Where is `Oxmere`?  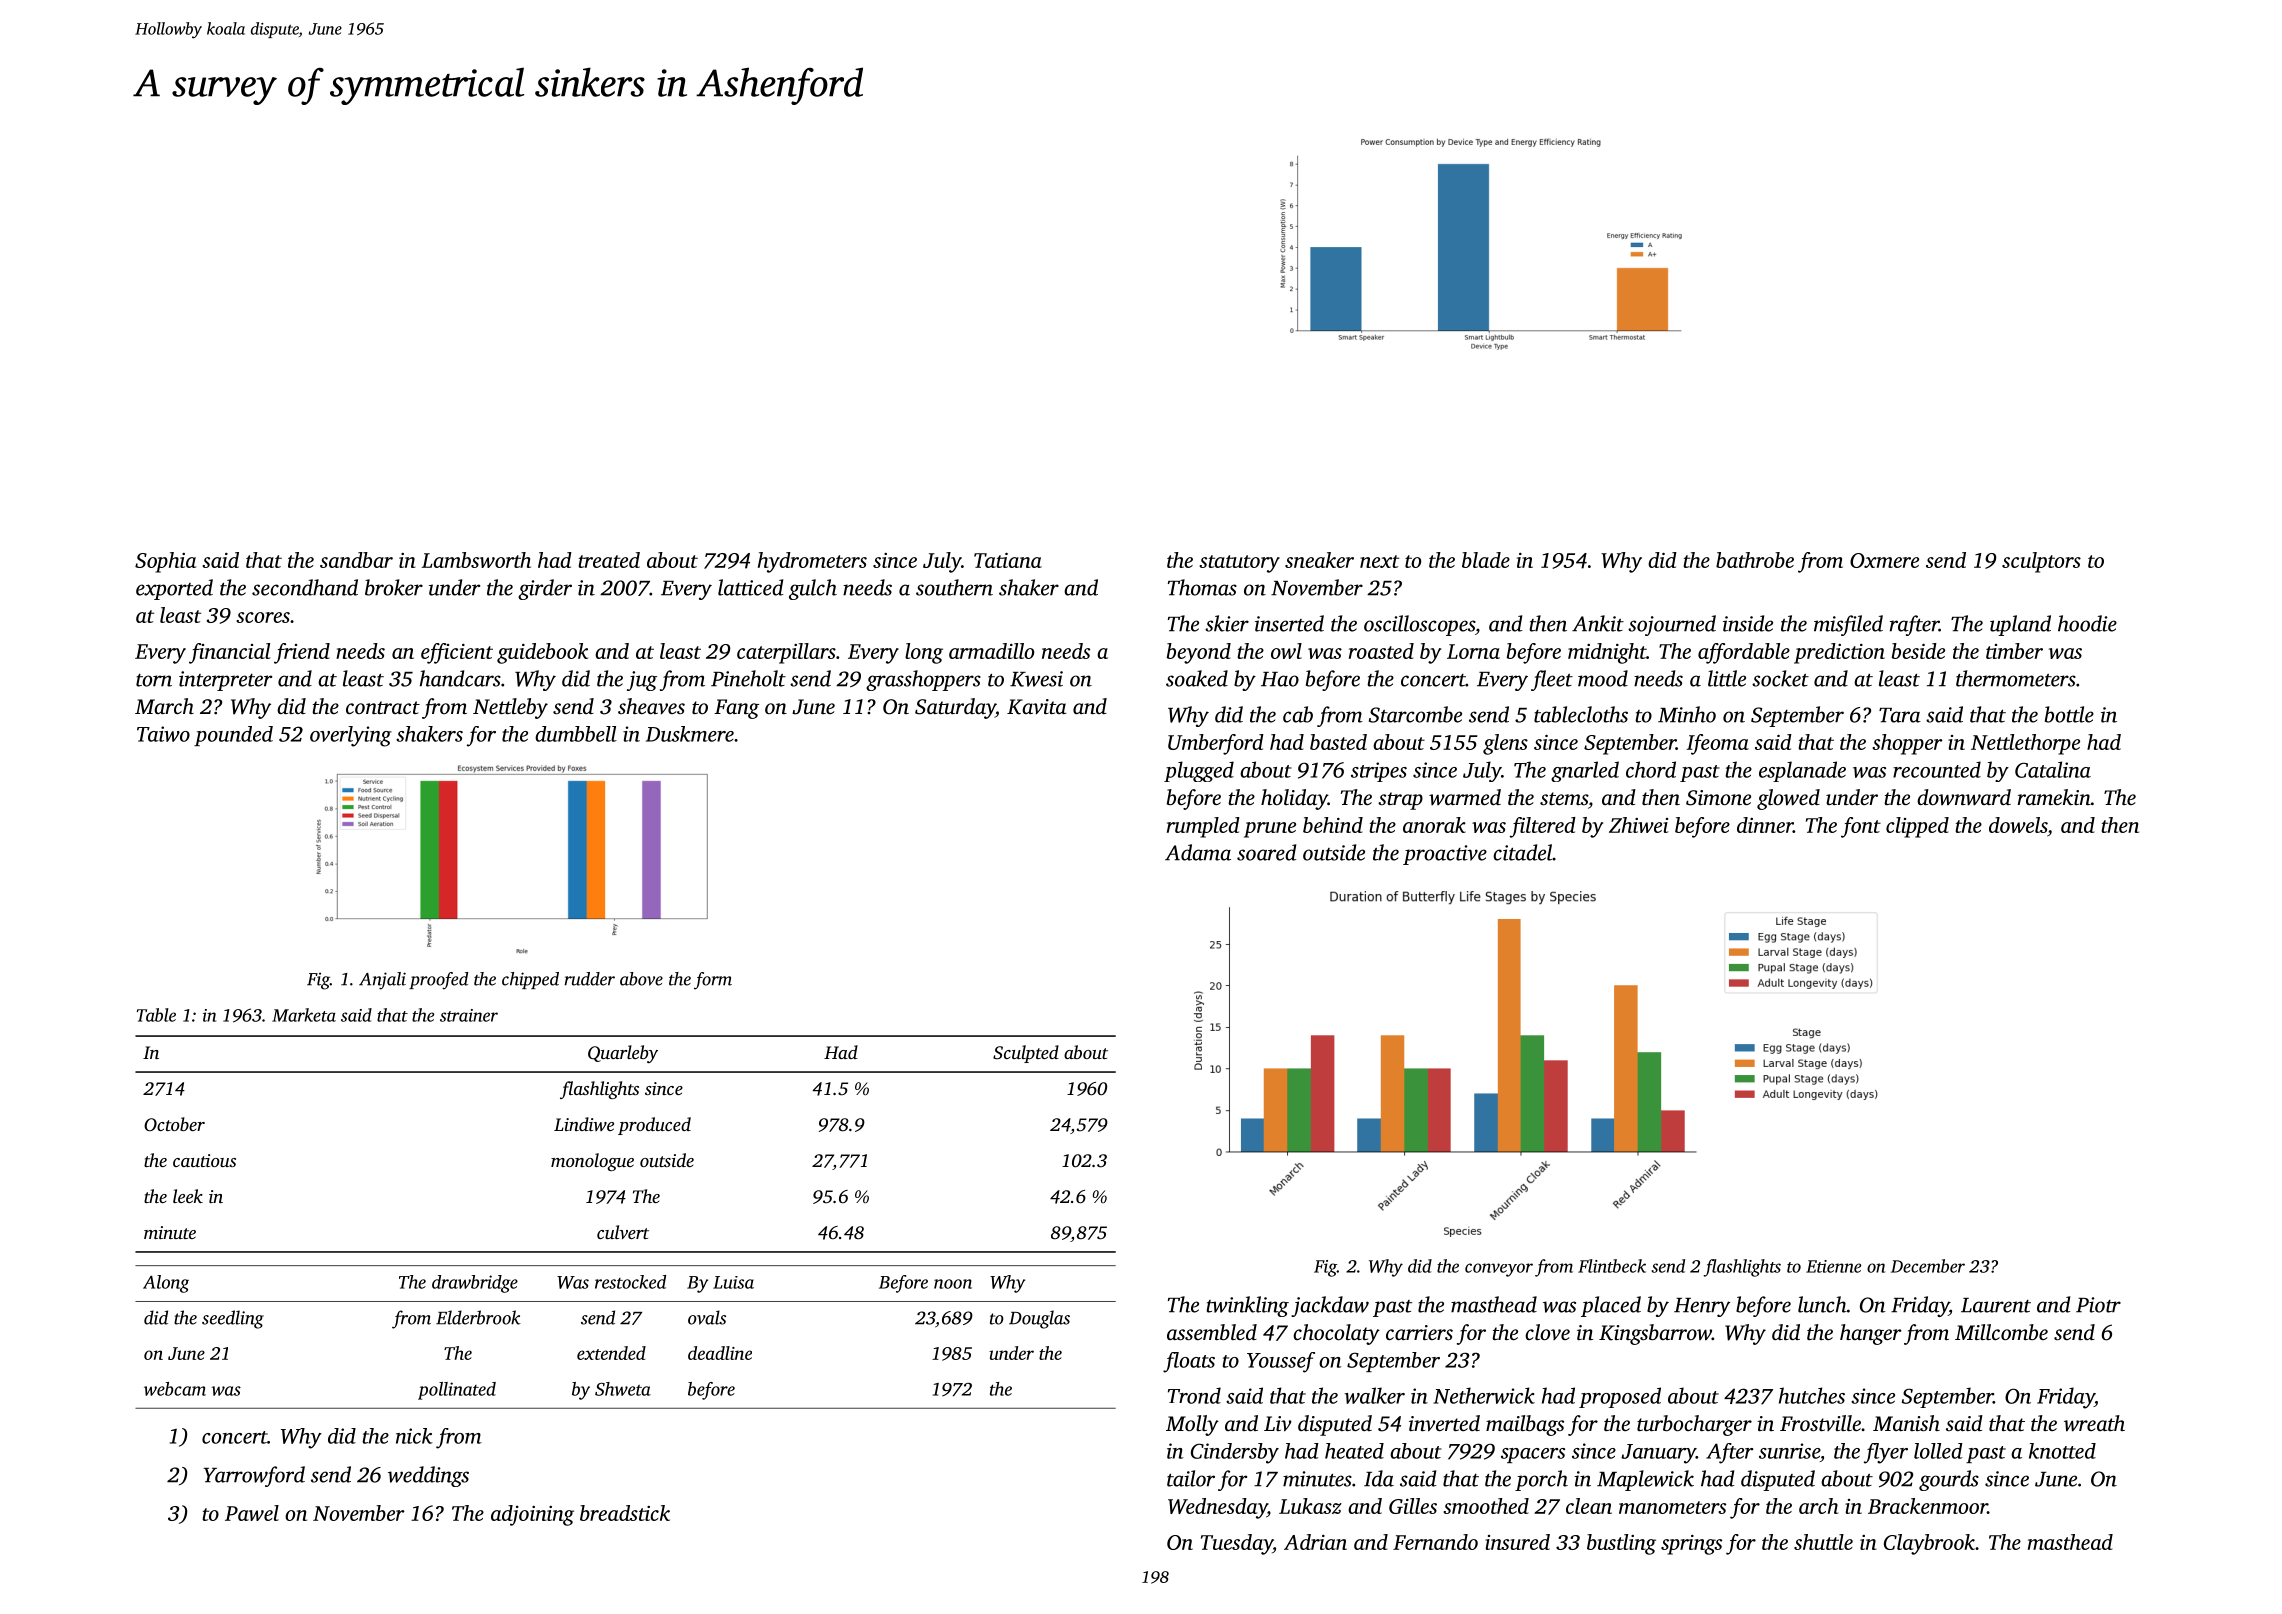
Oxmere is located at coordinates (1884, 560).
